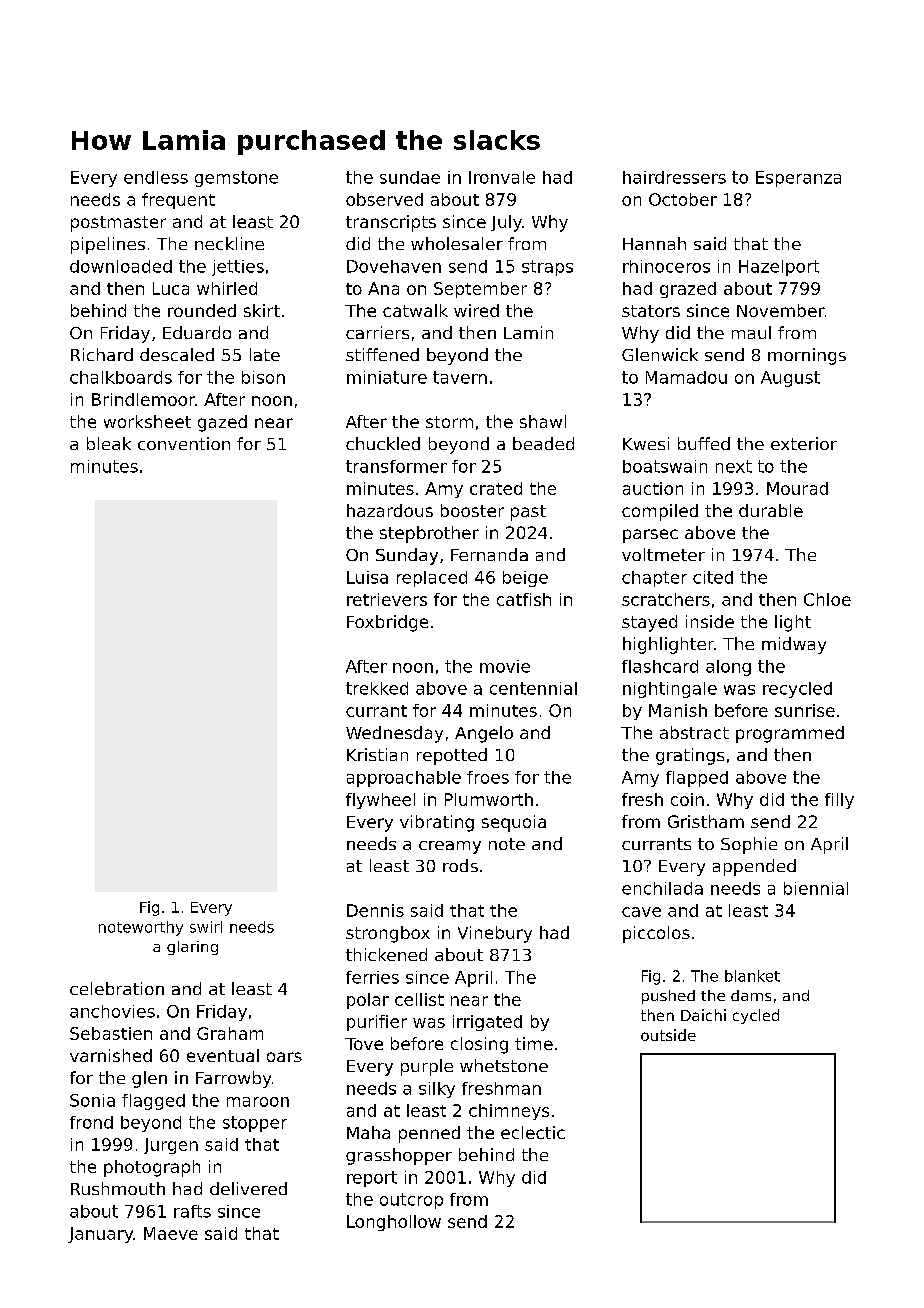 This screenshot has height=1308, width=924. Describe the element at coordinates (171, 288) in the screenshot. I see `Luca` at that location.
